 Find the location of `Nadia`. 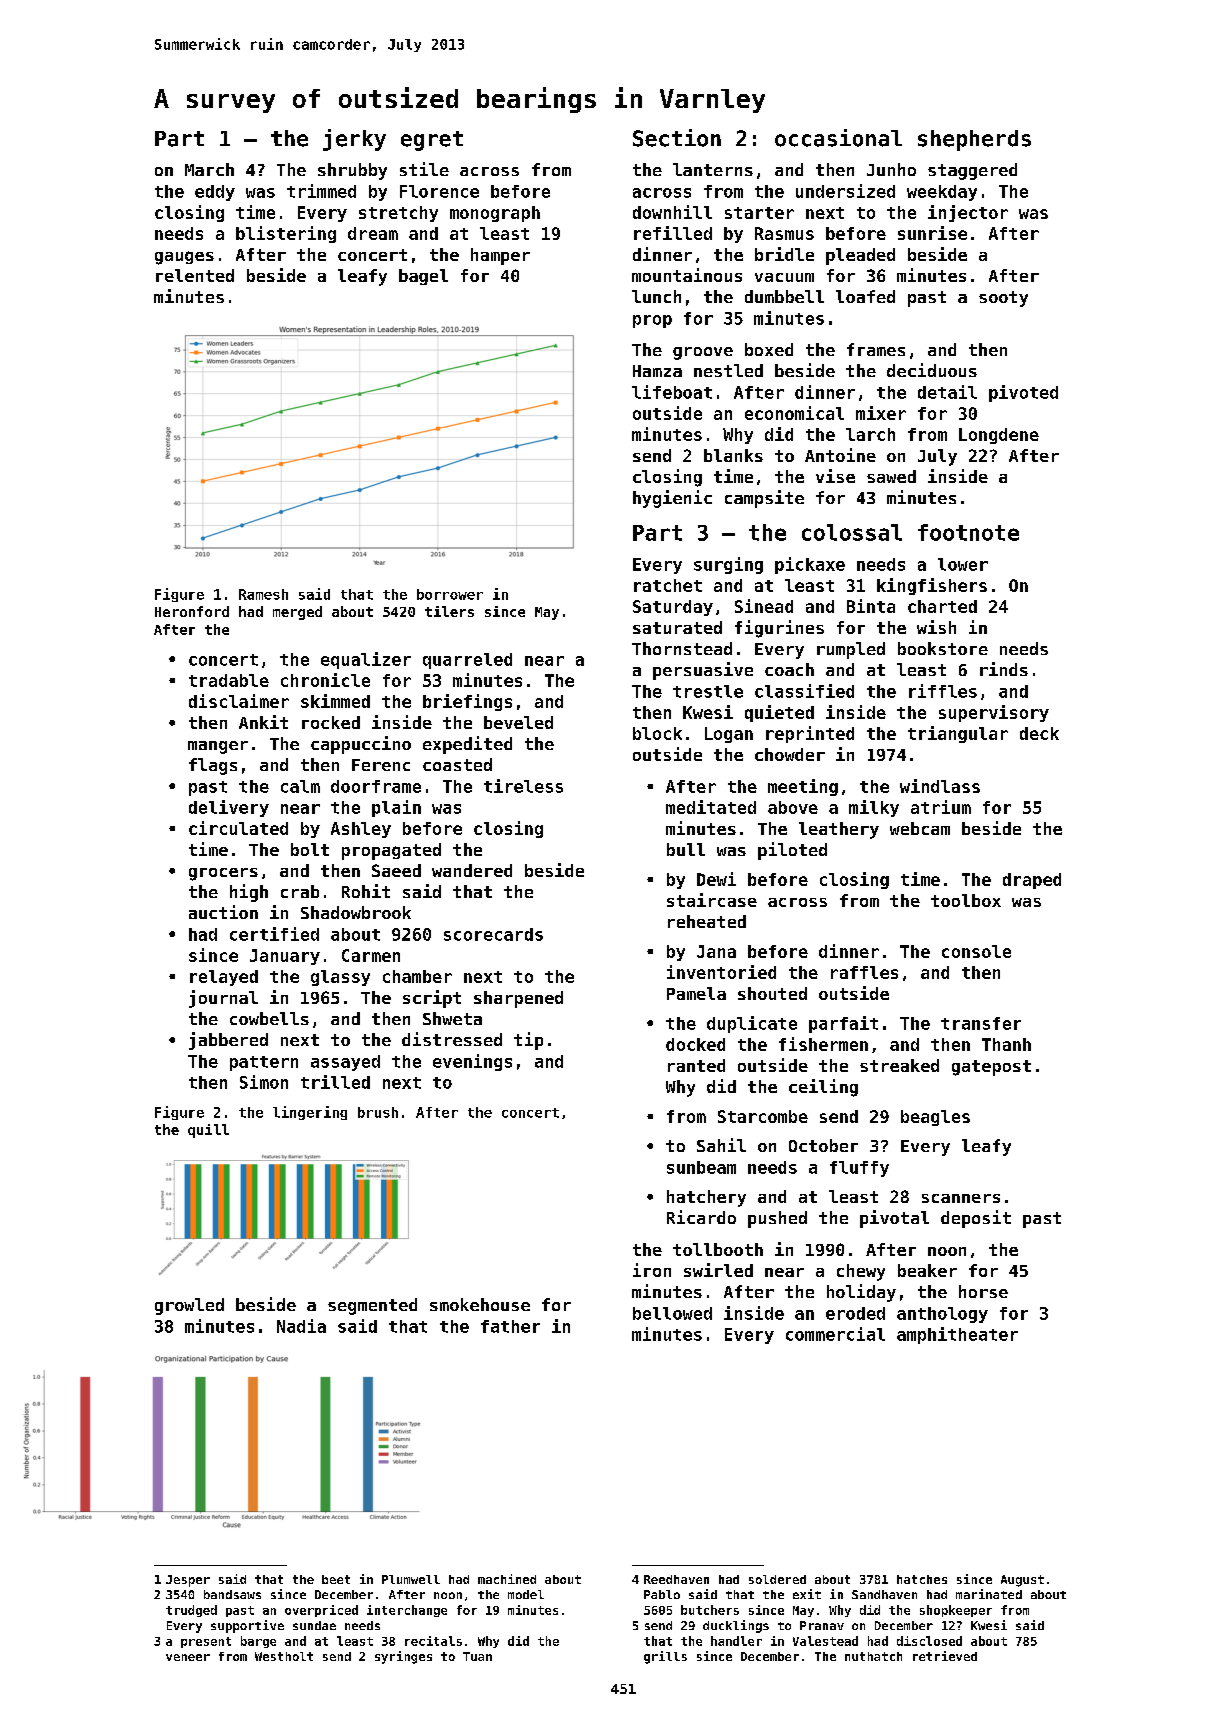

Nadia is located at coordinates (301, 1326).
